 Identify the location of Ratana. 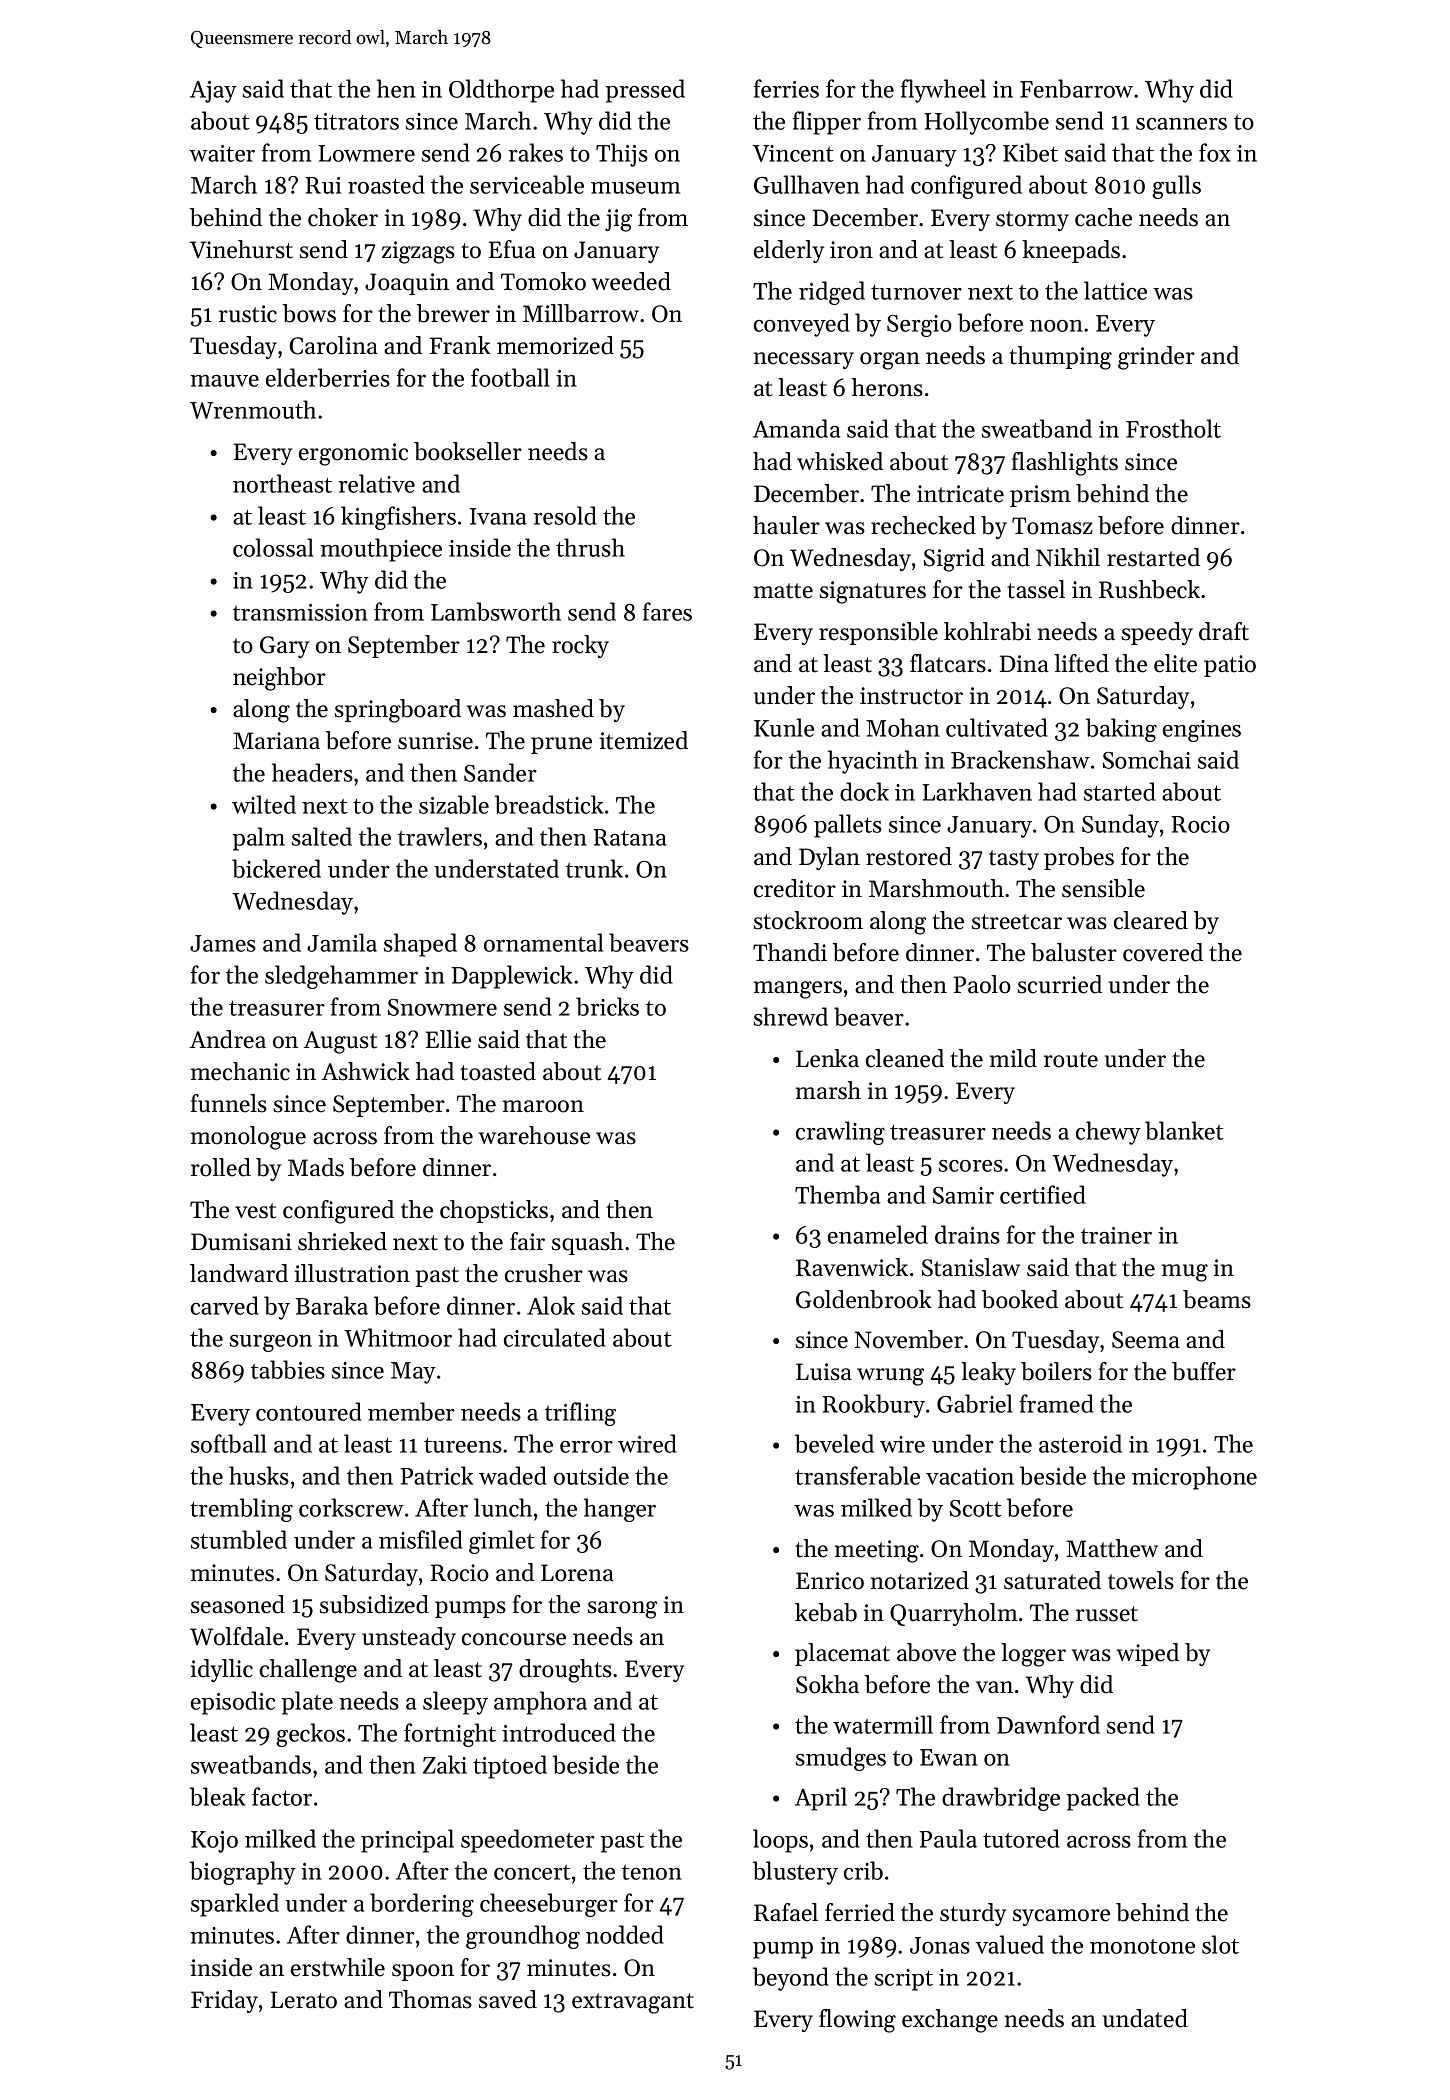
(630, 837).
